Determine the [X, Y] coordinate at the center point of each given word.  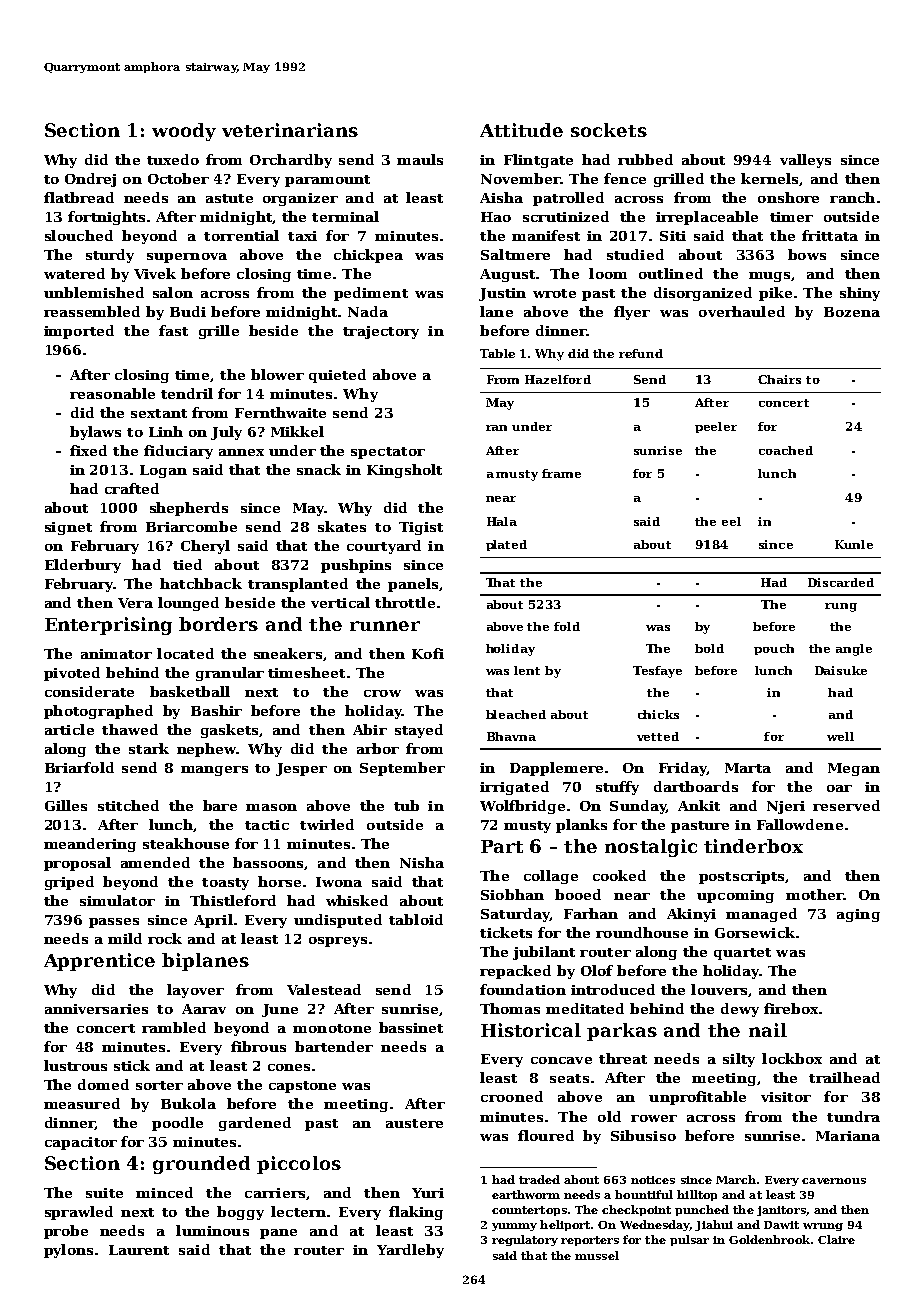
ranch [852, 197]
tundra [853, 1116]
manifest [546, 235]
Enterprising [108, 626]
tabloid [416, 919]
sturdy [110, 256]
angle [854, 650]
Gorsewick [755, 932]
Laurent [139, 1250]
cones [289, 1067]
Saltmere [515, 254]
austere [414, 1123]
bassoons [268, 862]
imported [79, 332]
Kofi [428, 653]
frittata [830, 235]
